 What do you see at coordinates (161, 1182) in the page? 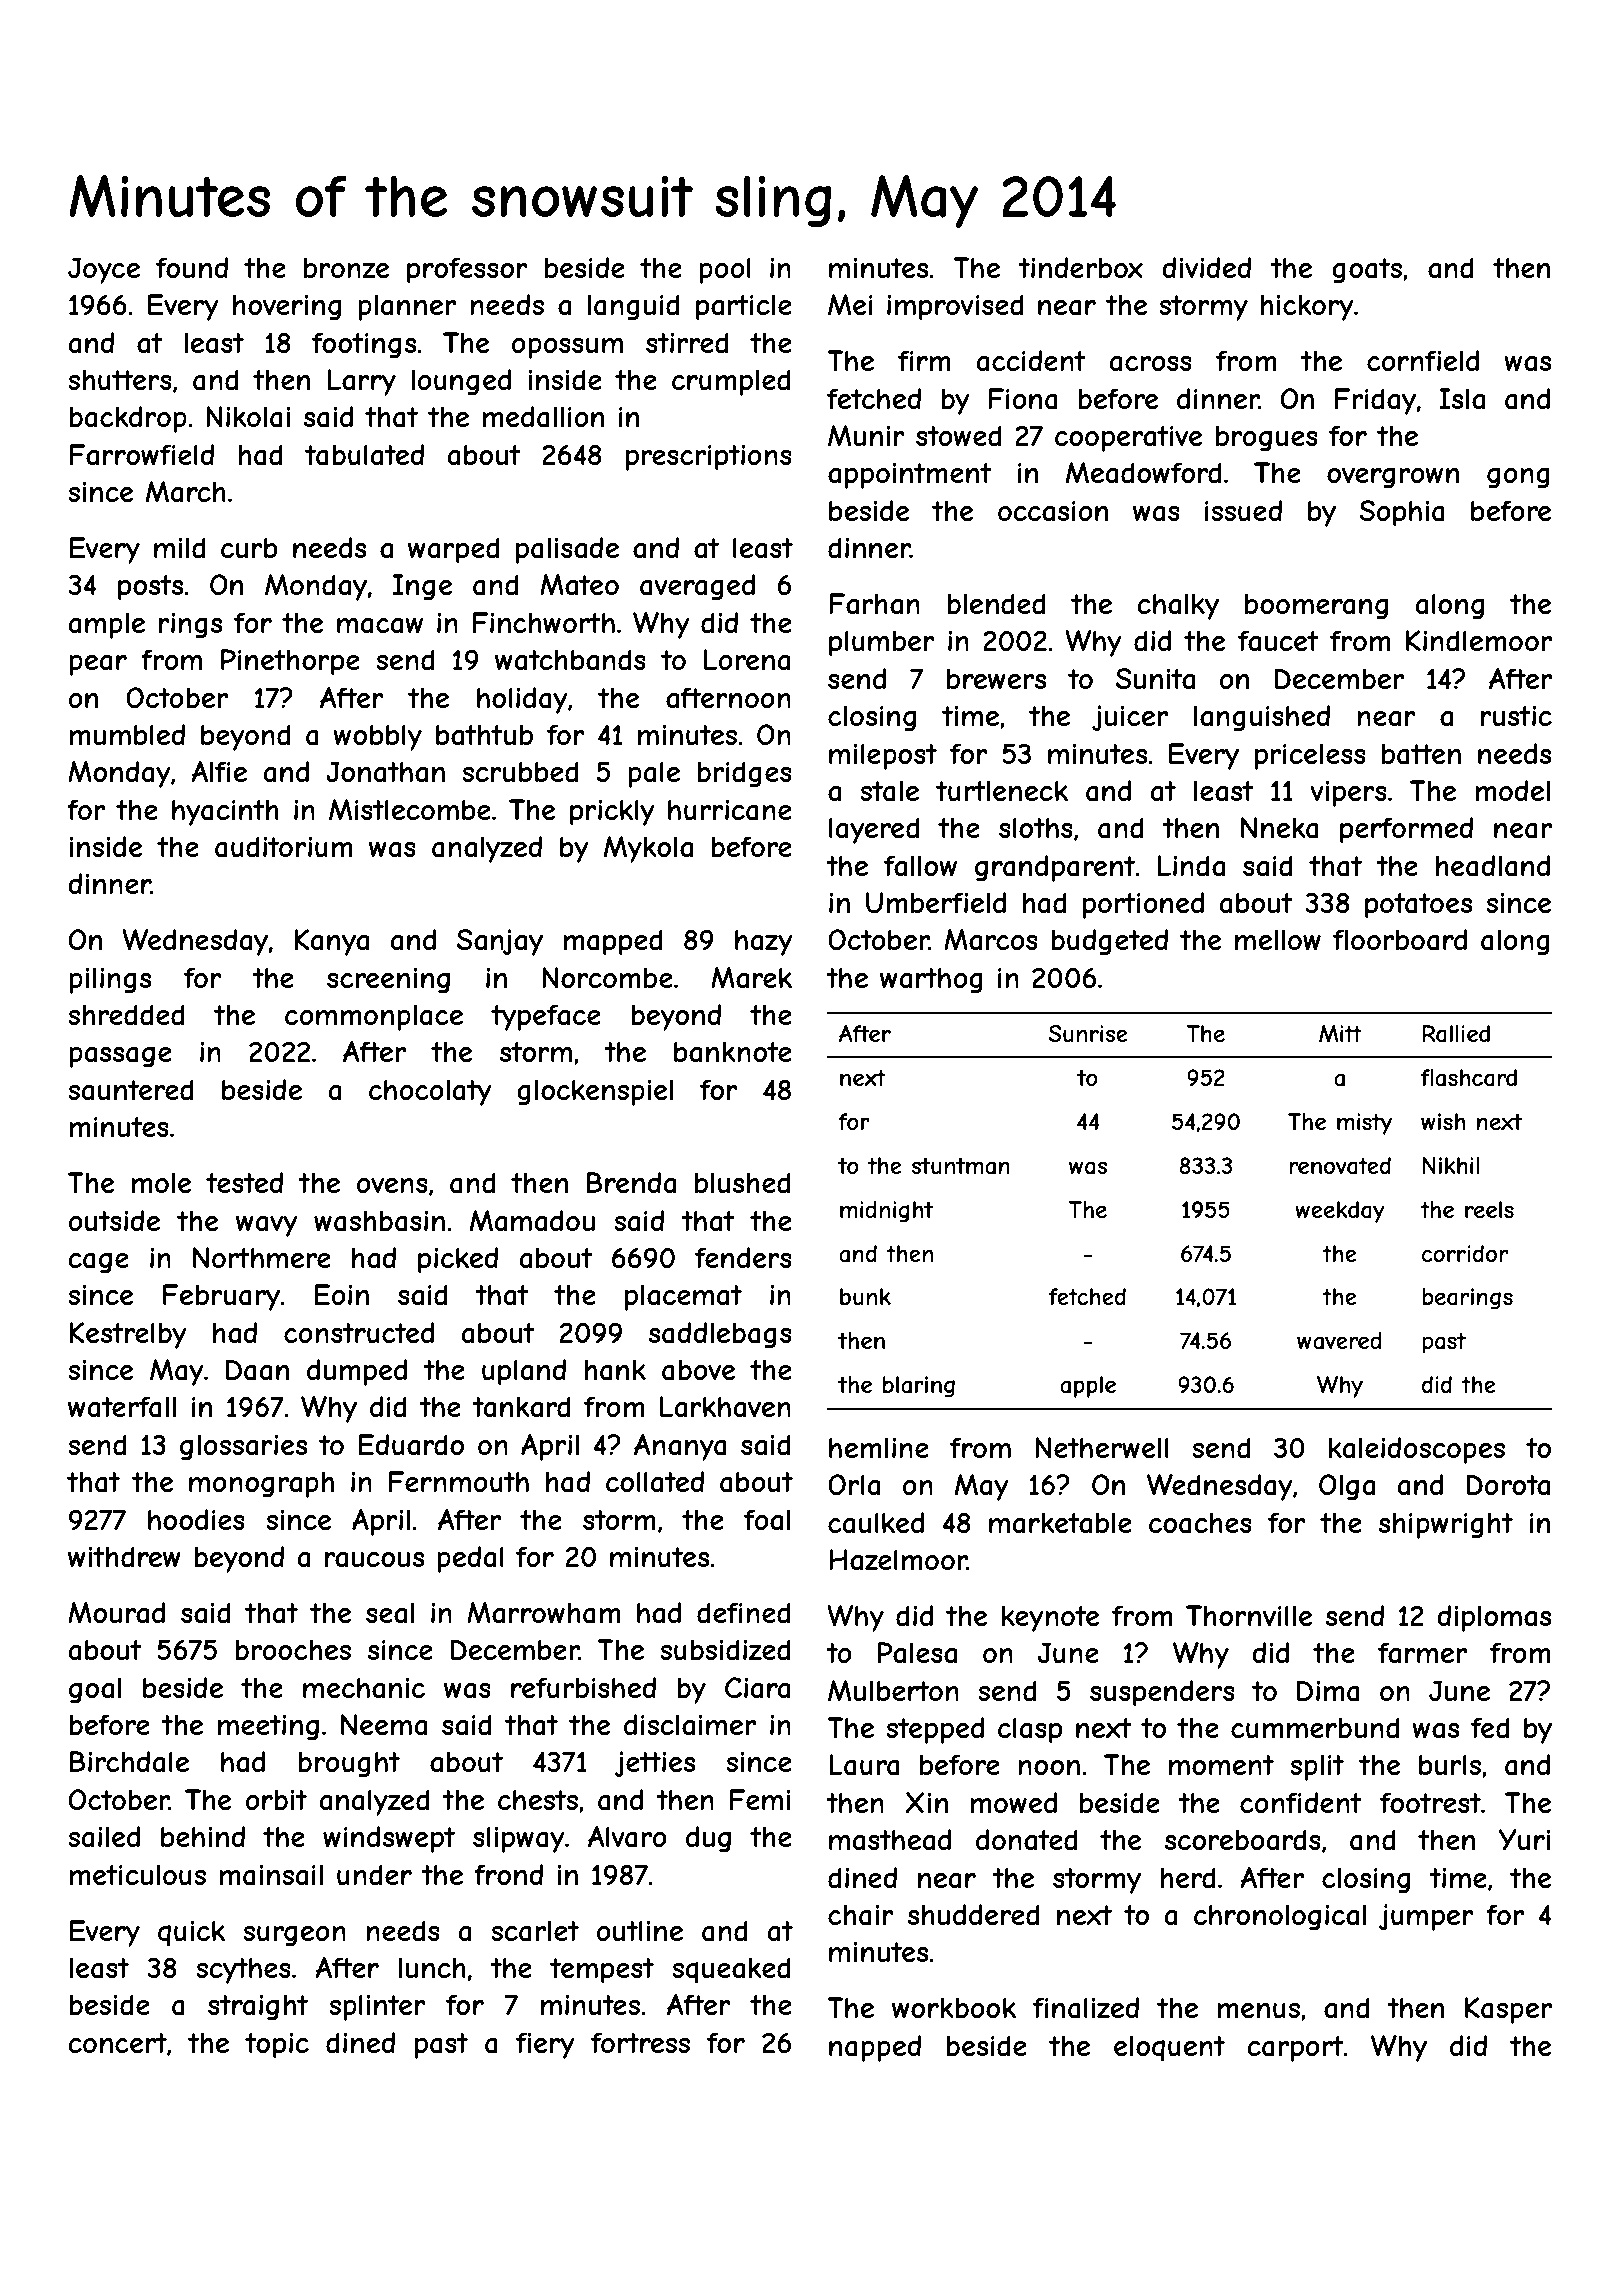
I see `mole` at bounding box center [161, 1182].
